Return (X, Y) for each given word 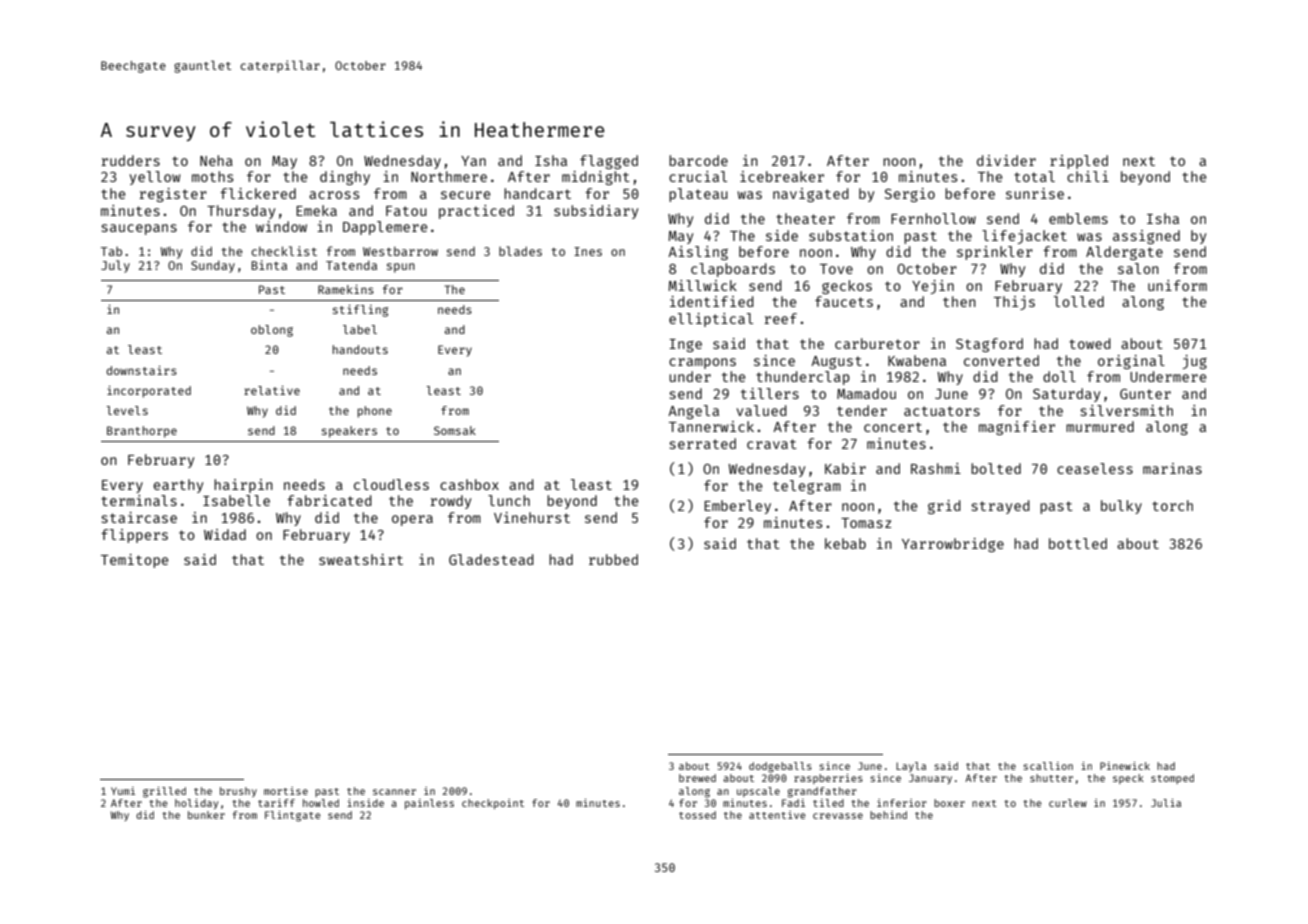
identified (712, 301)
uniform (1177, 285)
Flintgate (293, 816)
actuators (942, 411)
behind (888, 815)
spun (401, 268)
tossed (697, 815)
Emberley (737, 507)
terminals (139, 500)
